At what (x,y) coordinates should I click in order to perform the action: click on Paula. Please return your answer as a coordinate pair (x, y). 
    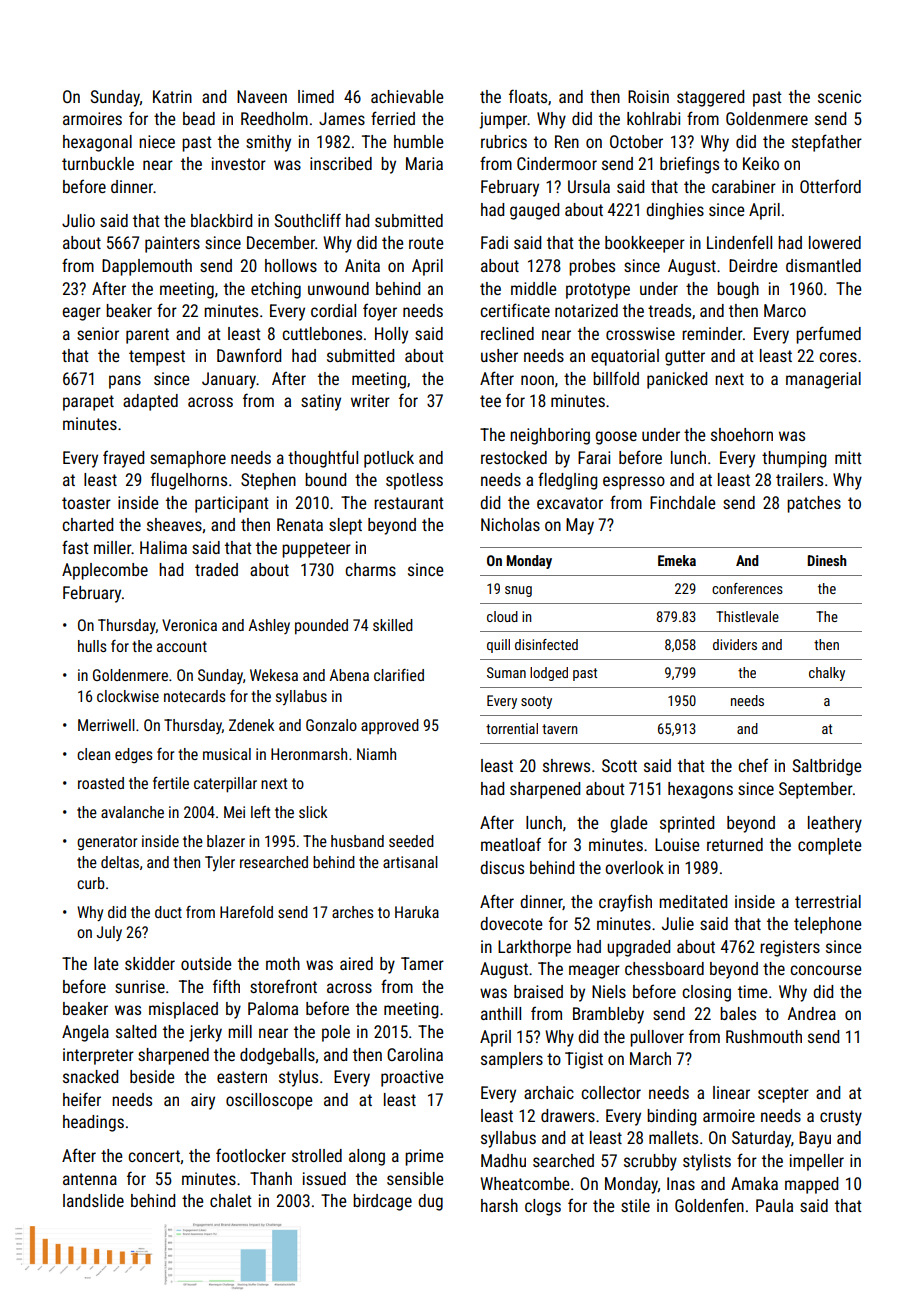
    Looking at the image, I should click on (774, 1205).
